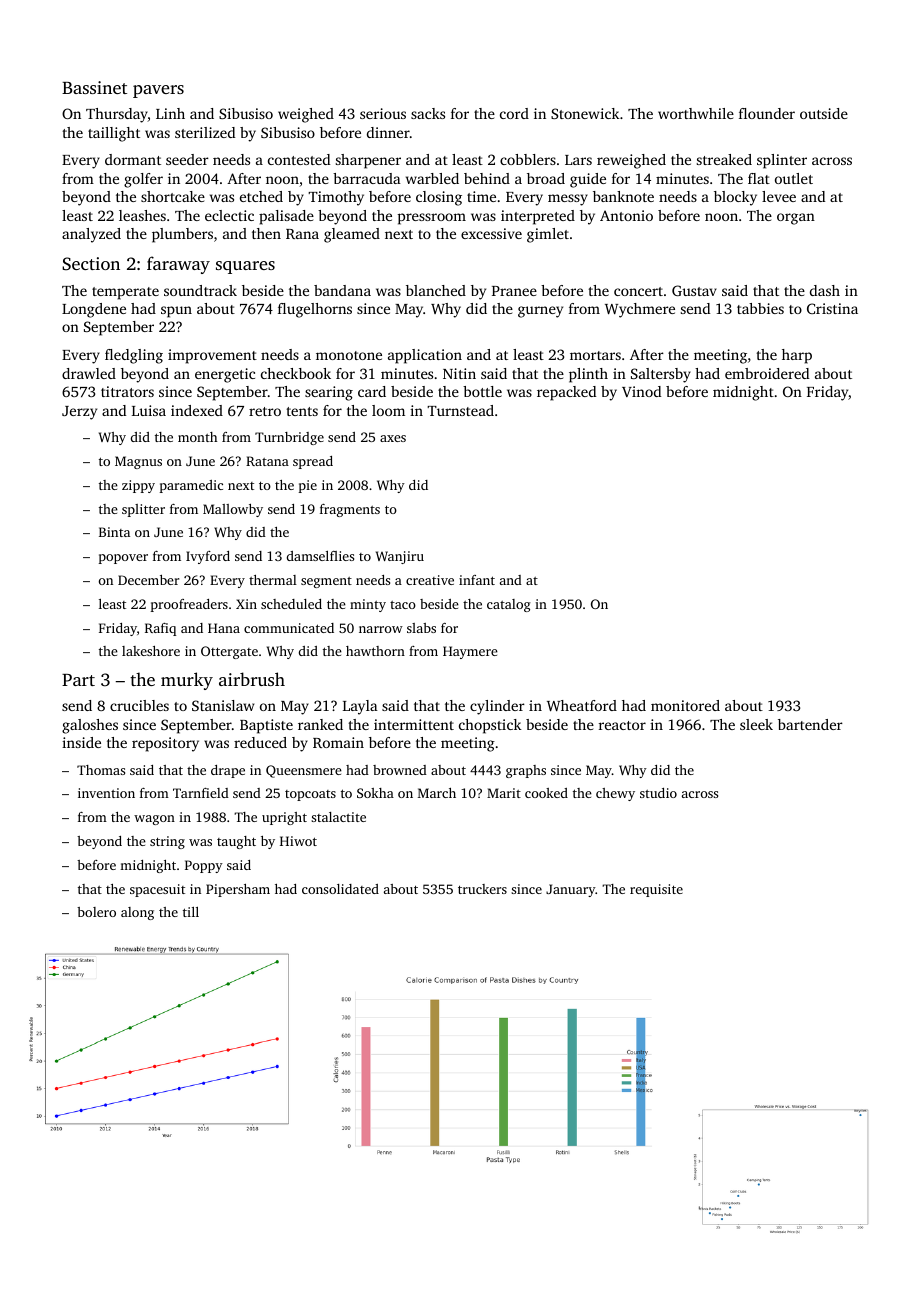 Image resolution: width=924 pixels, height=1308 pixels. Describe the element at coordinates (383, 113) in the image. I see `serious` at that location.
